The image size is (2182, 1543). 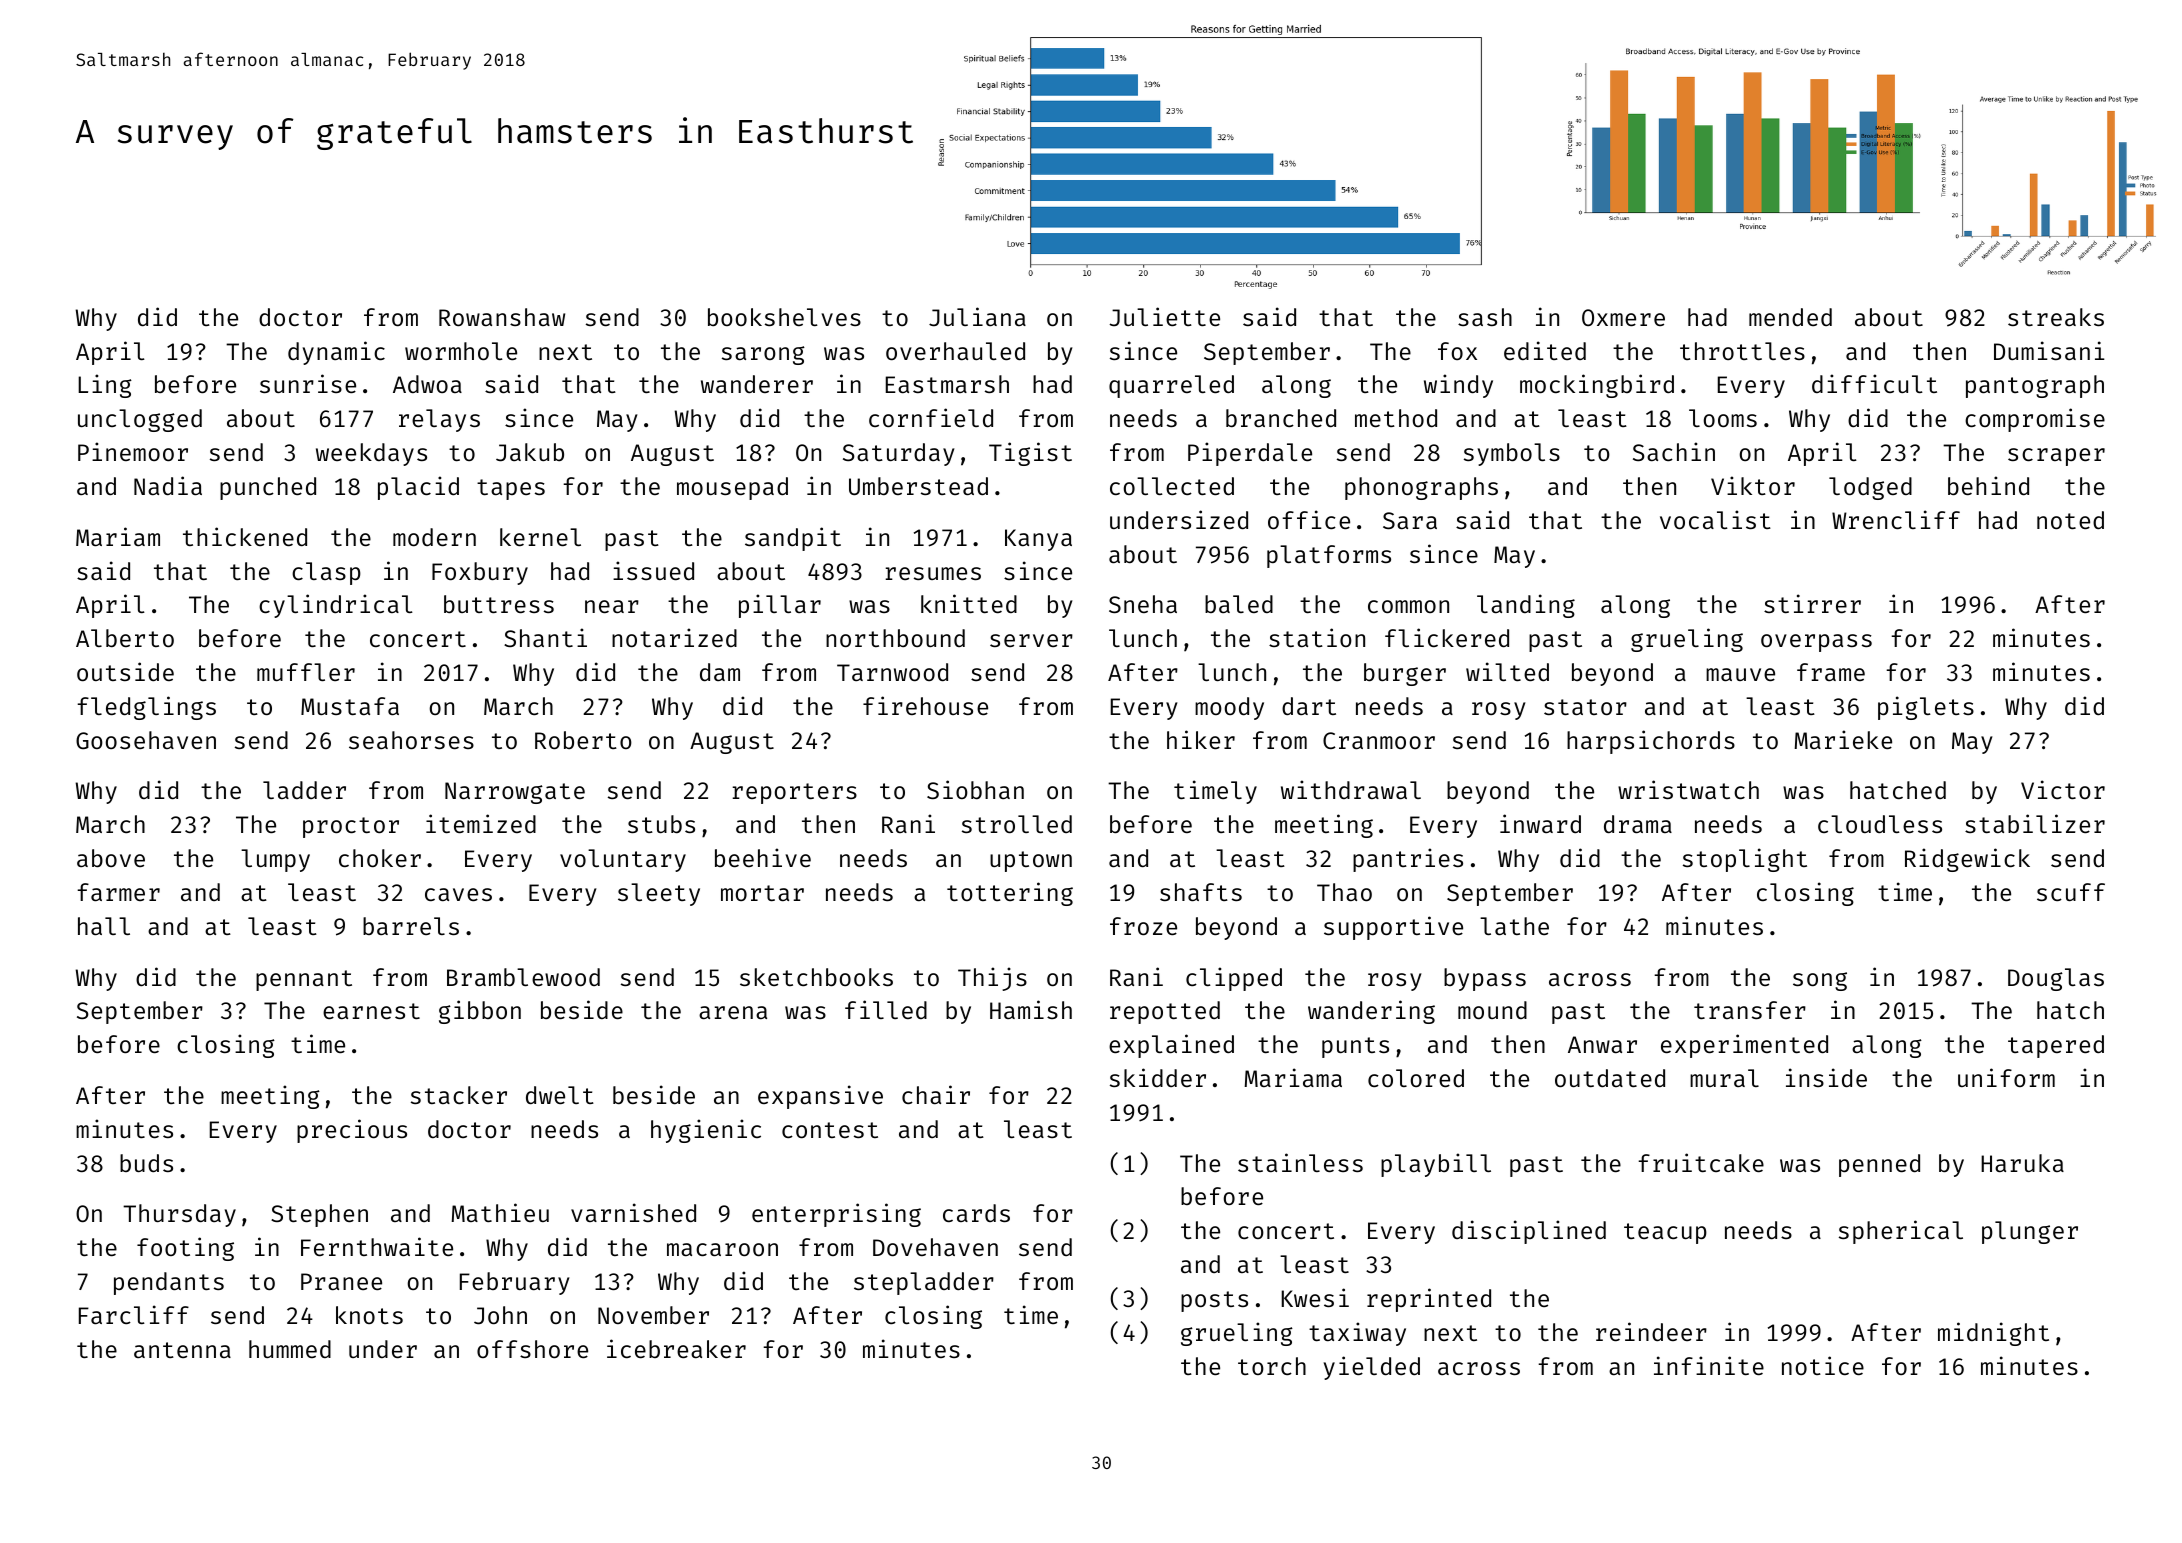 I want to click on sash, so click(x=1485, y=317).
